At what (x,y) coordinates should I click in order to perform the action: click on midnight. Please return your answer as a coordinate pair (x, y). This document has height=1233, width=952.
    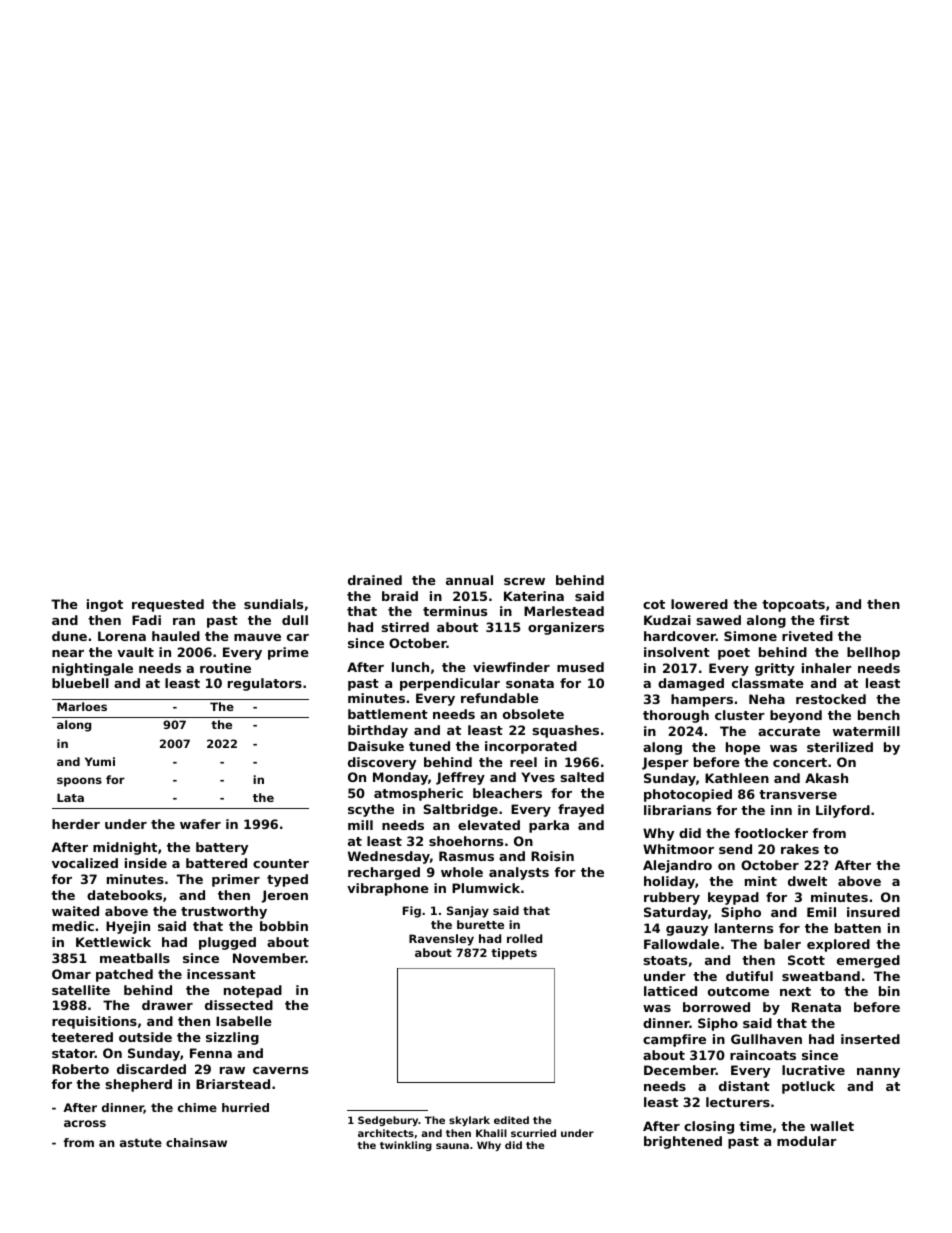
    Looking at the image, I should click on (125, 848).
